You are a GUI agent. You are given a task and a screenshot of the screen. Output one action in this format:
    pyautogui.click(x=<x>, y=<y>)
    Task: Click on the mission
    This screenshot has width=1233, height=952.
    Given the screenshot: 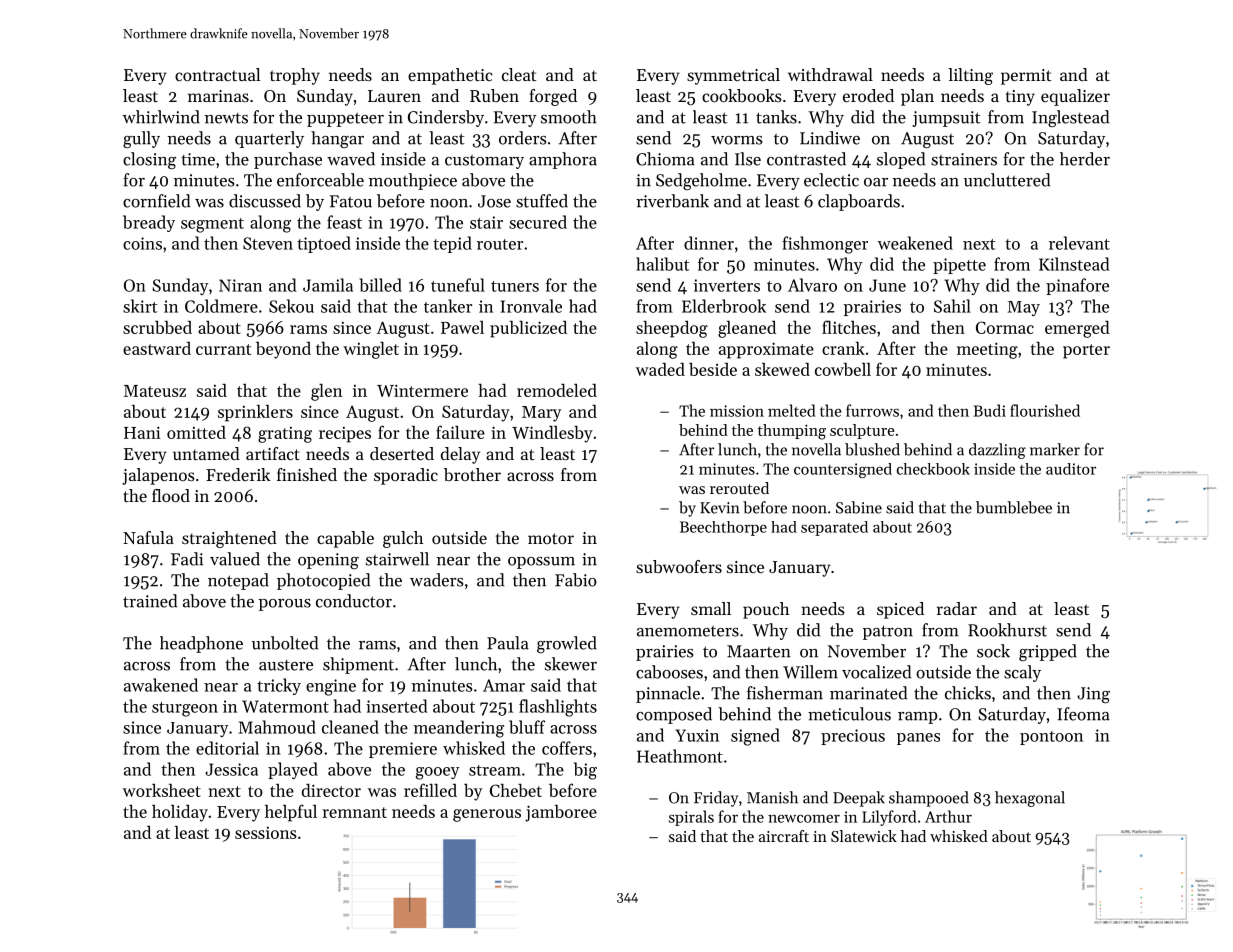 What is the action you would take?
    pyautogui.click(x=737, y=411)
